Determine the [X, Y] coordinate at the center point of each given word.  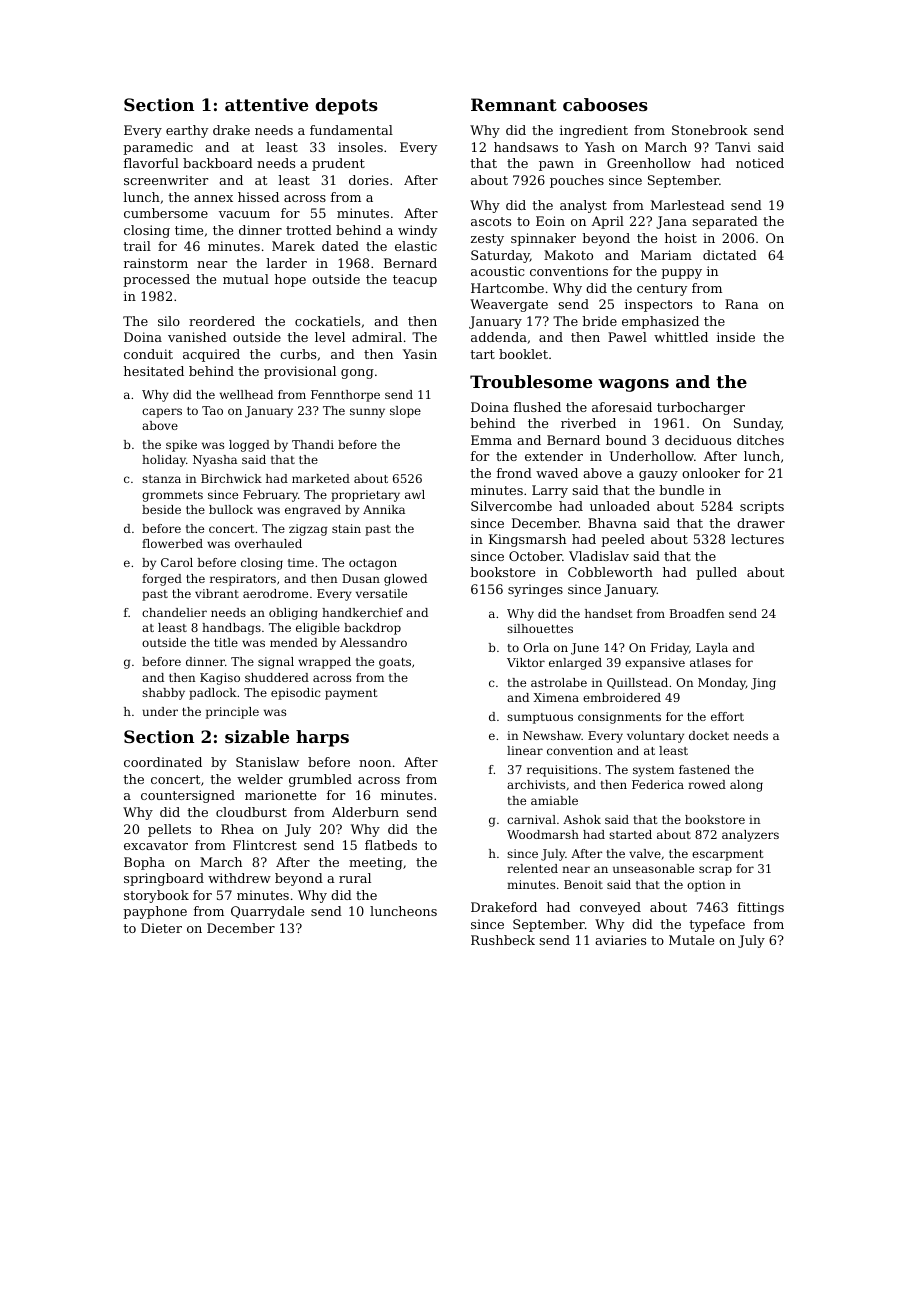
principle [232, 713]
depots [346, 106]
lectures [757, 539]
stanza [161, 479]
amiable [554, 800]
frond [514, 473]
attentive [266, 104]
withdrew [239, 878]
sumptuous [540, 718]
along [746, 786]
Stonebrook [710, 130]
